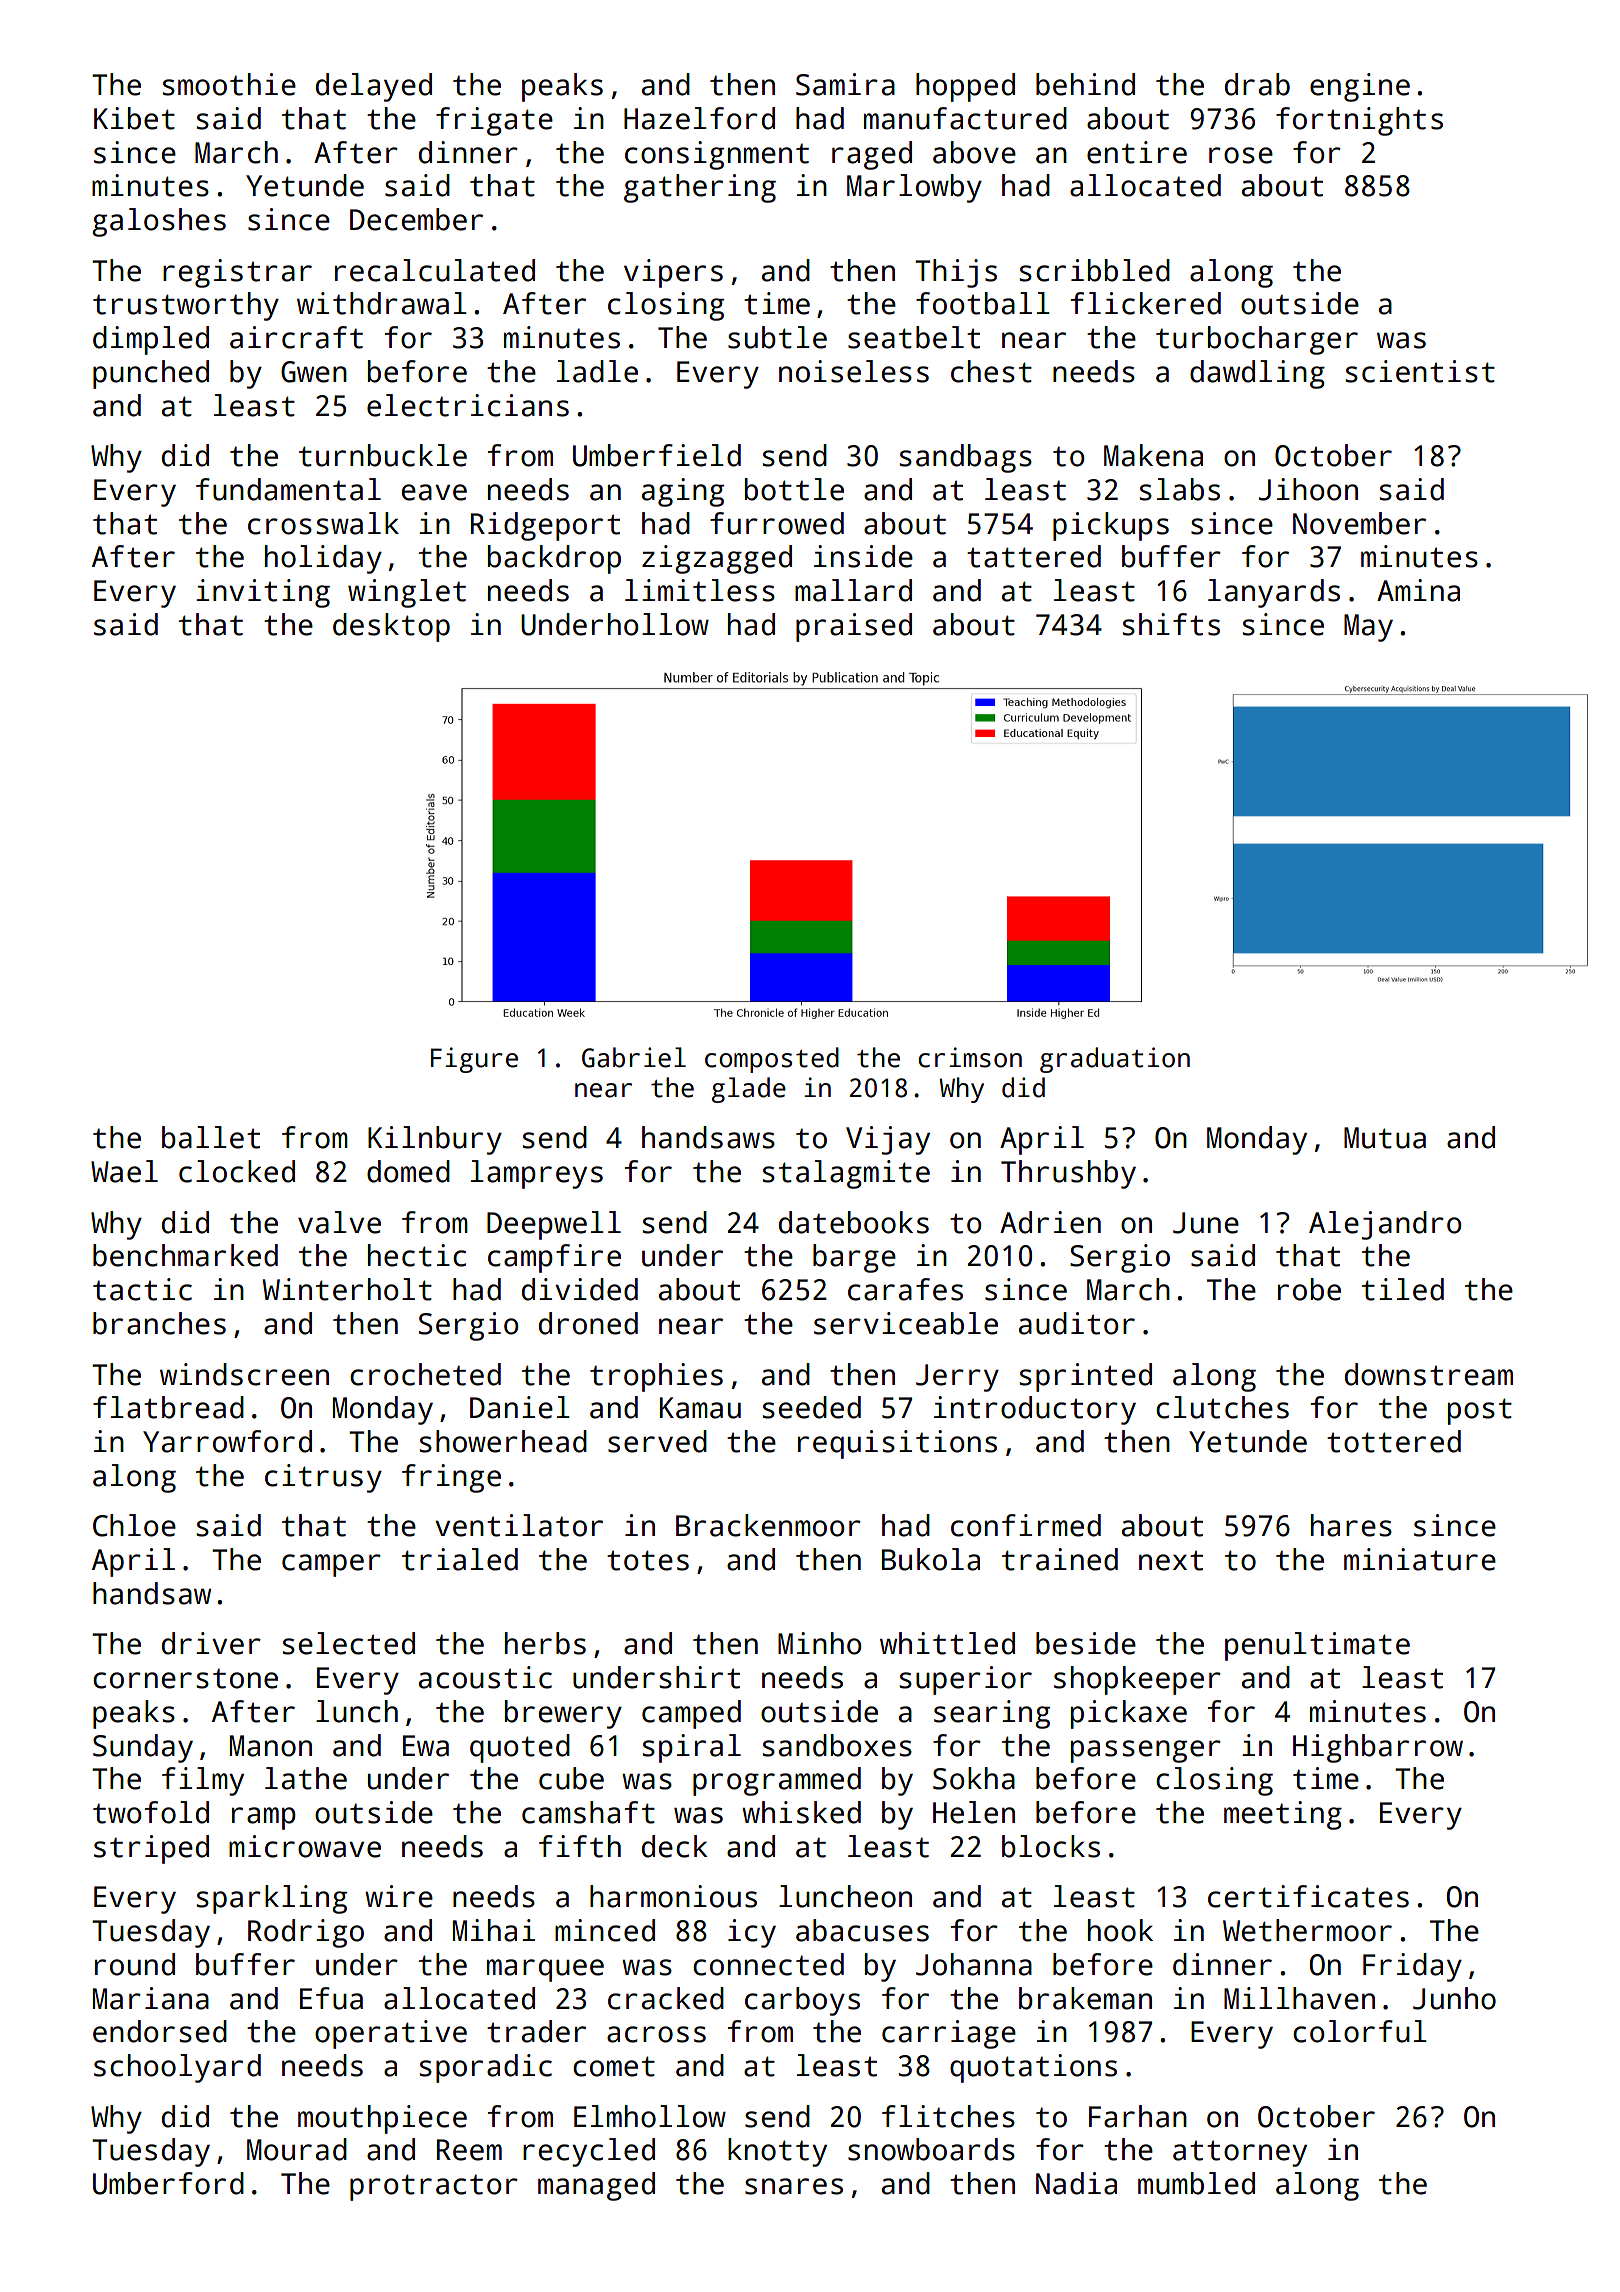  What do you see at coordinates (673, 273) in the screenshot?
I see `vipers` at bounding box center [673, 273].
